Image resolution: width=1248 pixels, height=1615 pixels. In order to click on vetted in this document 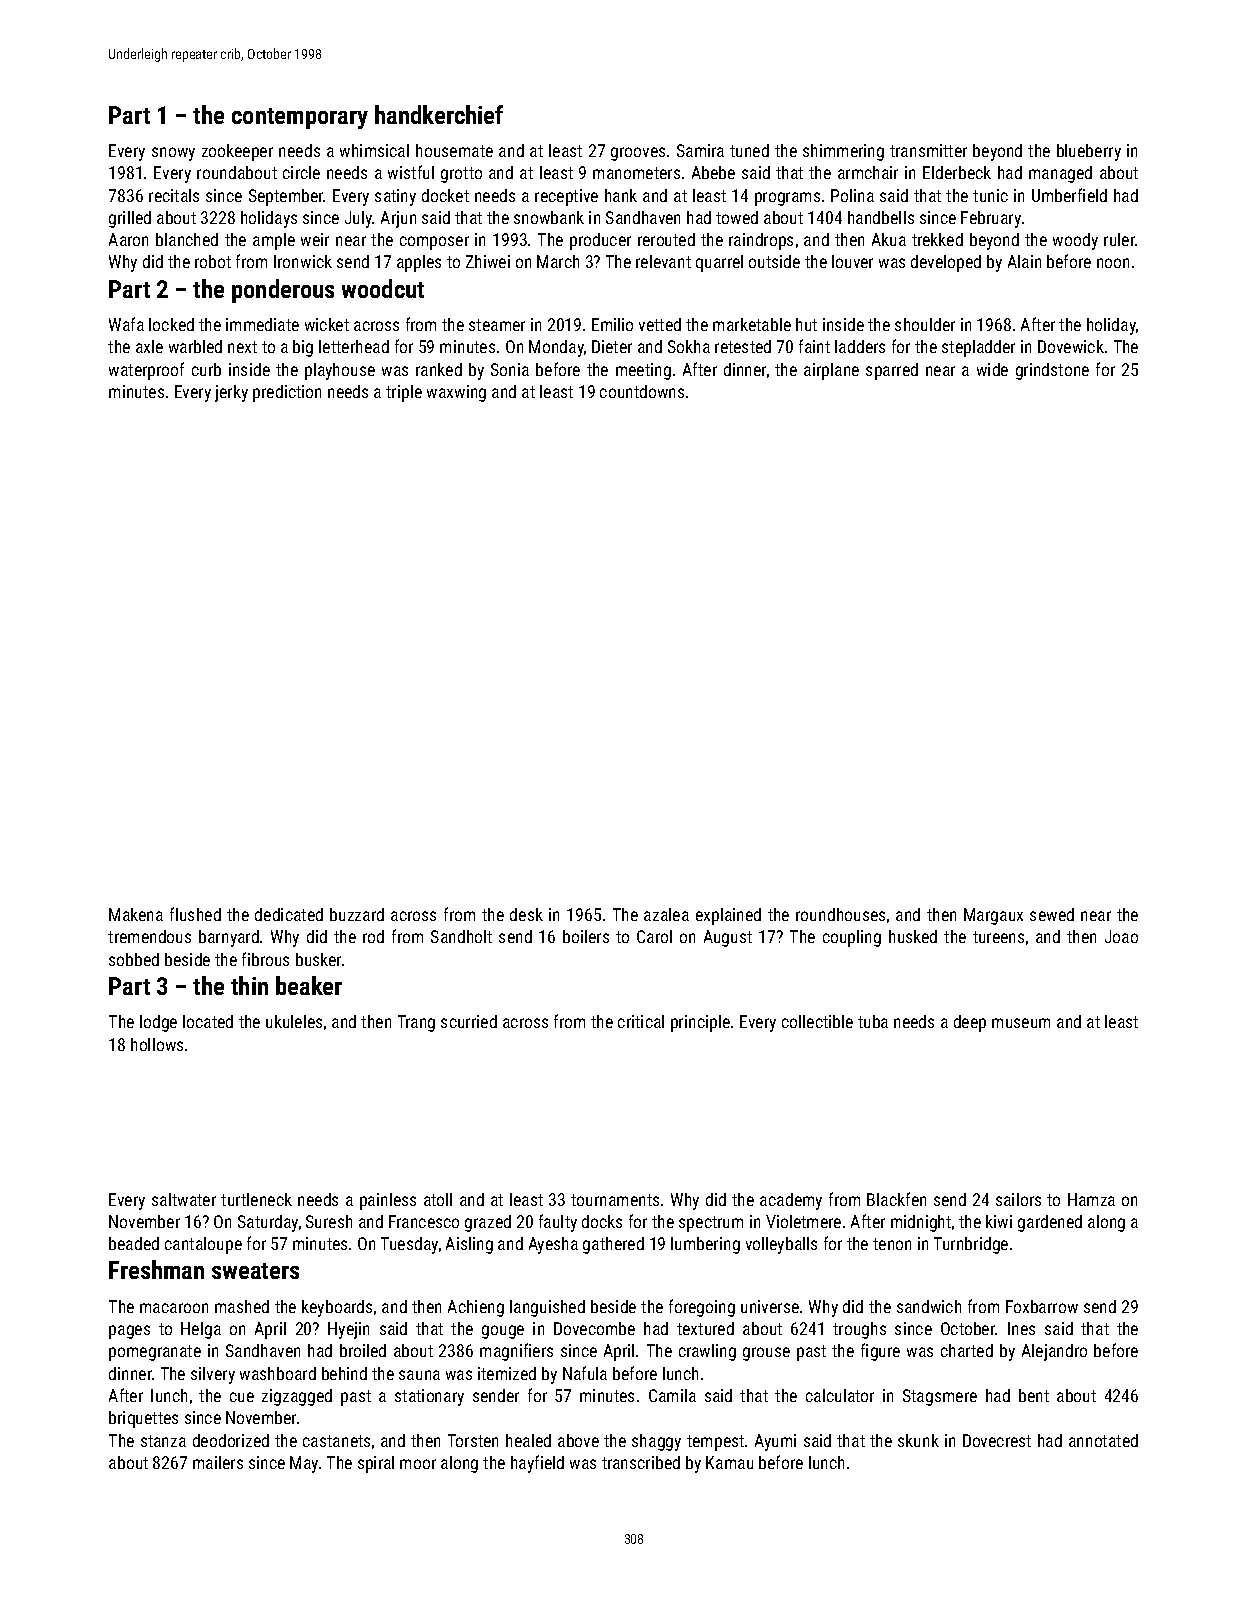, I will do `click(660, 324)`.
